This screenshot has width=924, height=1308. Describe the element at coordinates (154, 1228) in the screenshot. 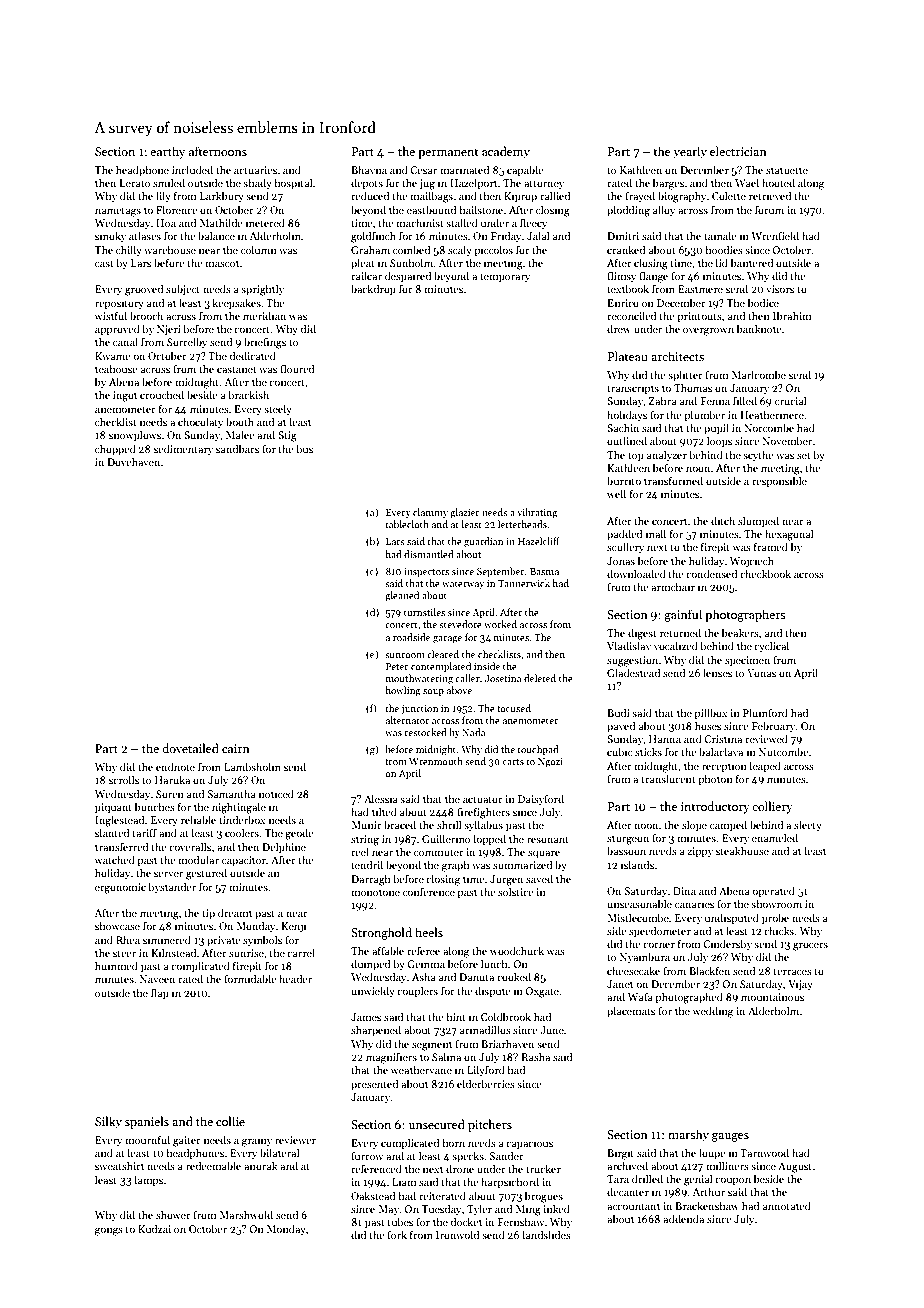

I see `Kudzai` at that location.
